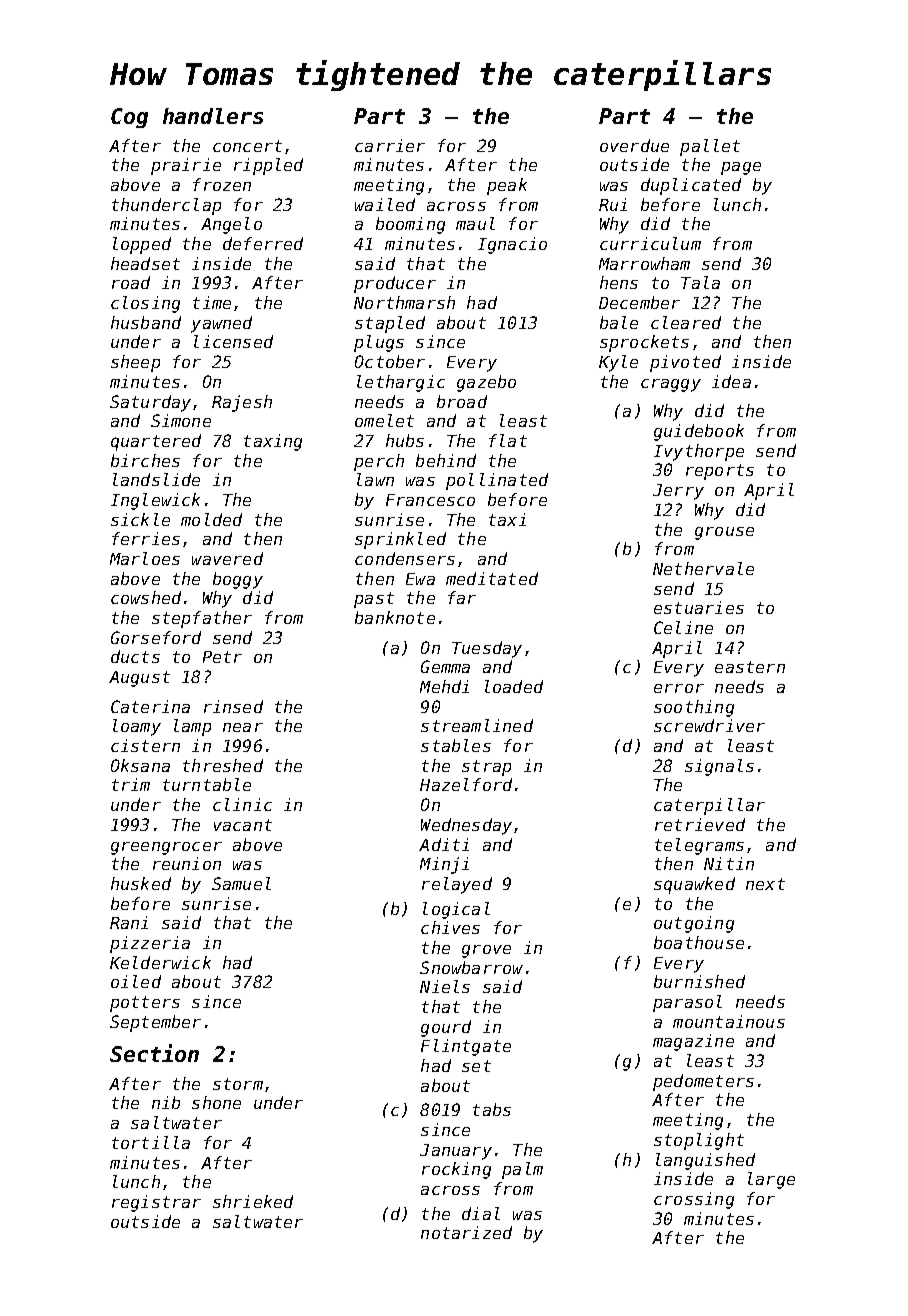 The image size is (908, 1316). I want to click on shrieked, so click(253, 1201).
